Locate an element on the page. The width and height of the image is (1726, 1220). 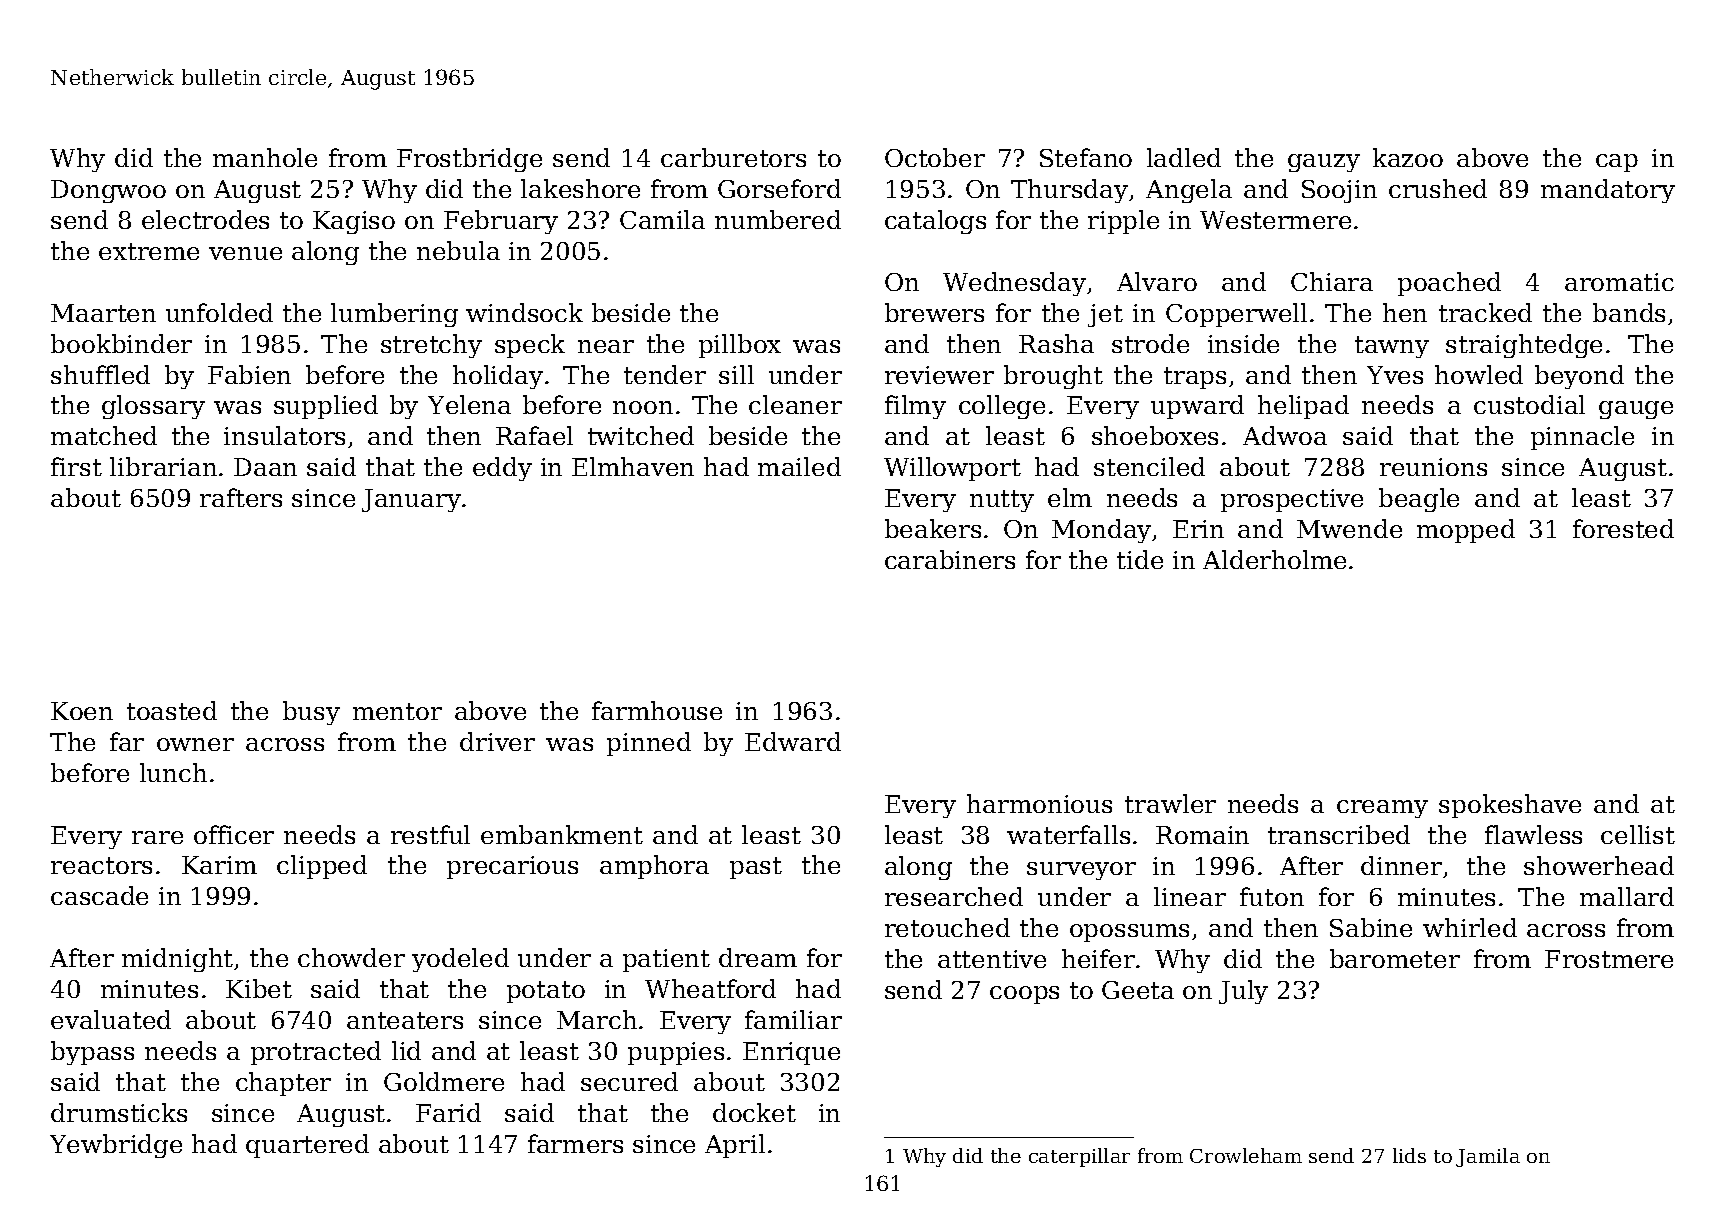
kazoo is located at coordinates (1408, 157).
